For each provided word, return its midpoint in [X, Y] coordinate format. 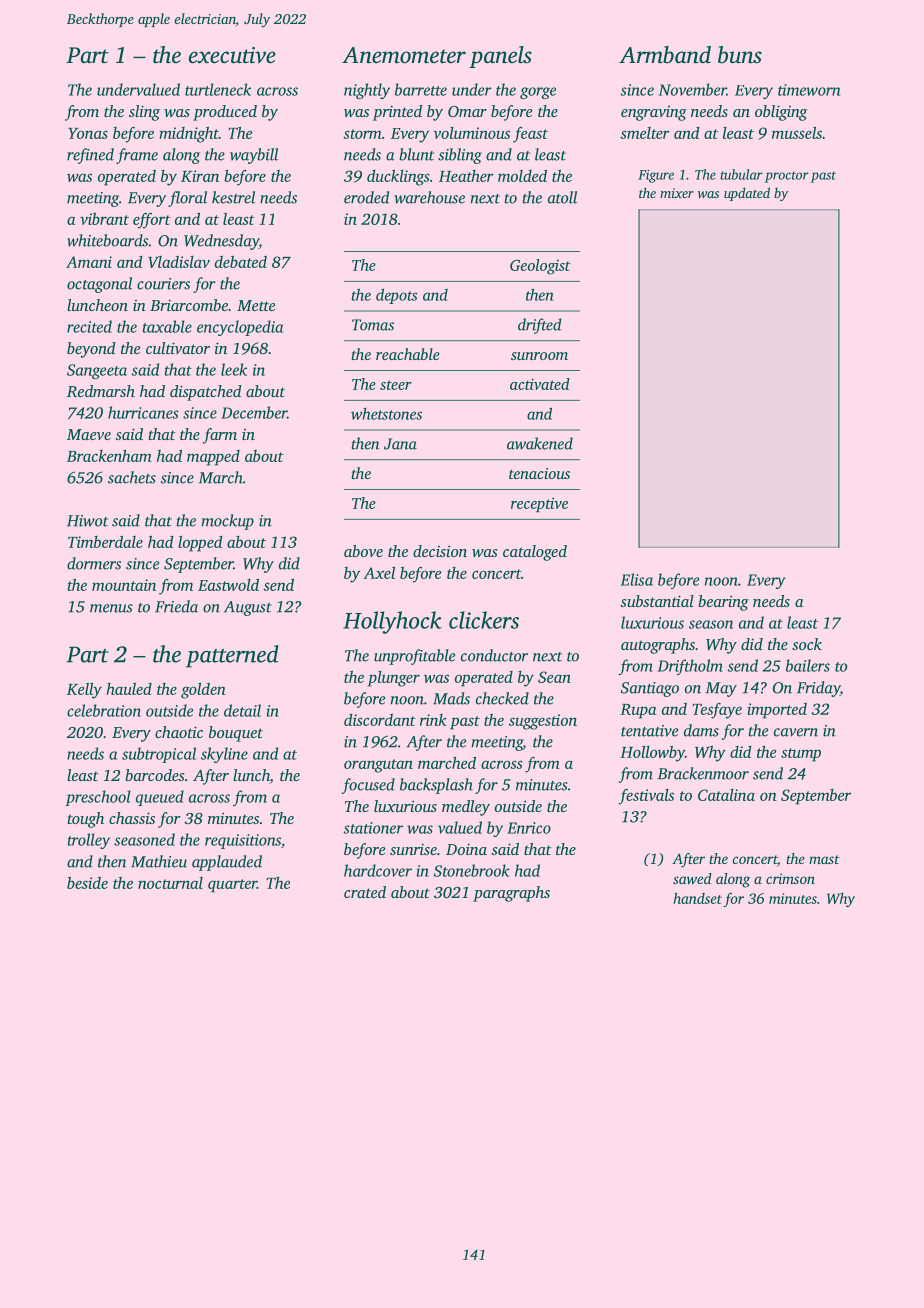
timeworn [809, 90]
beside [87, 883]
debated [241, 262]
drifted [540, 326]
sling [144, 113]
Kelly [84, 691]
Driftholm [690, 667]
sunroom [539, 356]
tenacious [539, 473]
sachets [132, 477]
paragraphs [511, 894]
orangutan [378, 766]
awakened [540, 443]
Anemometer [404, 55]
